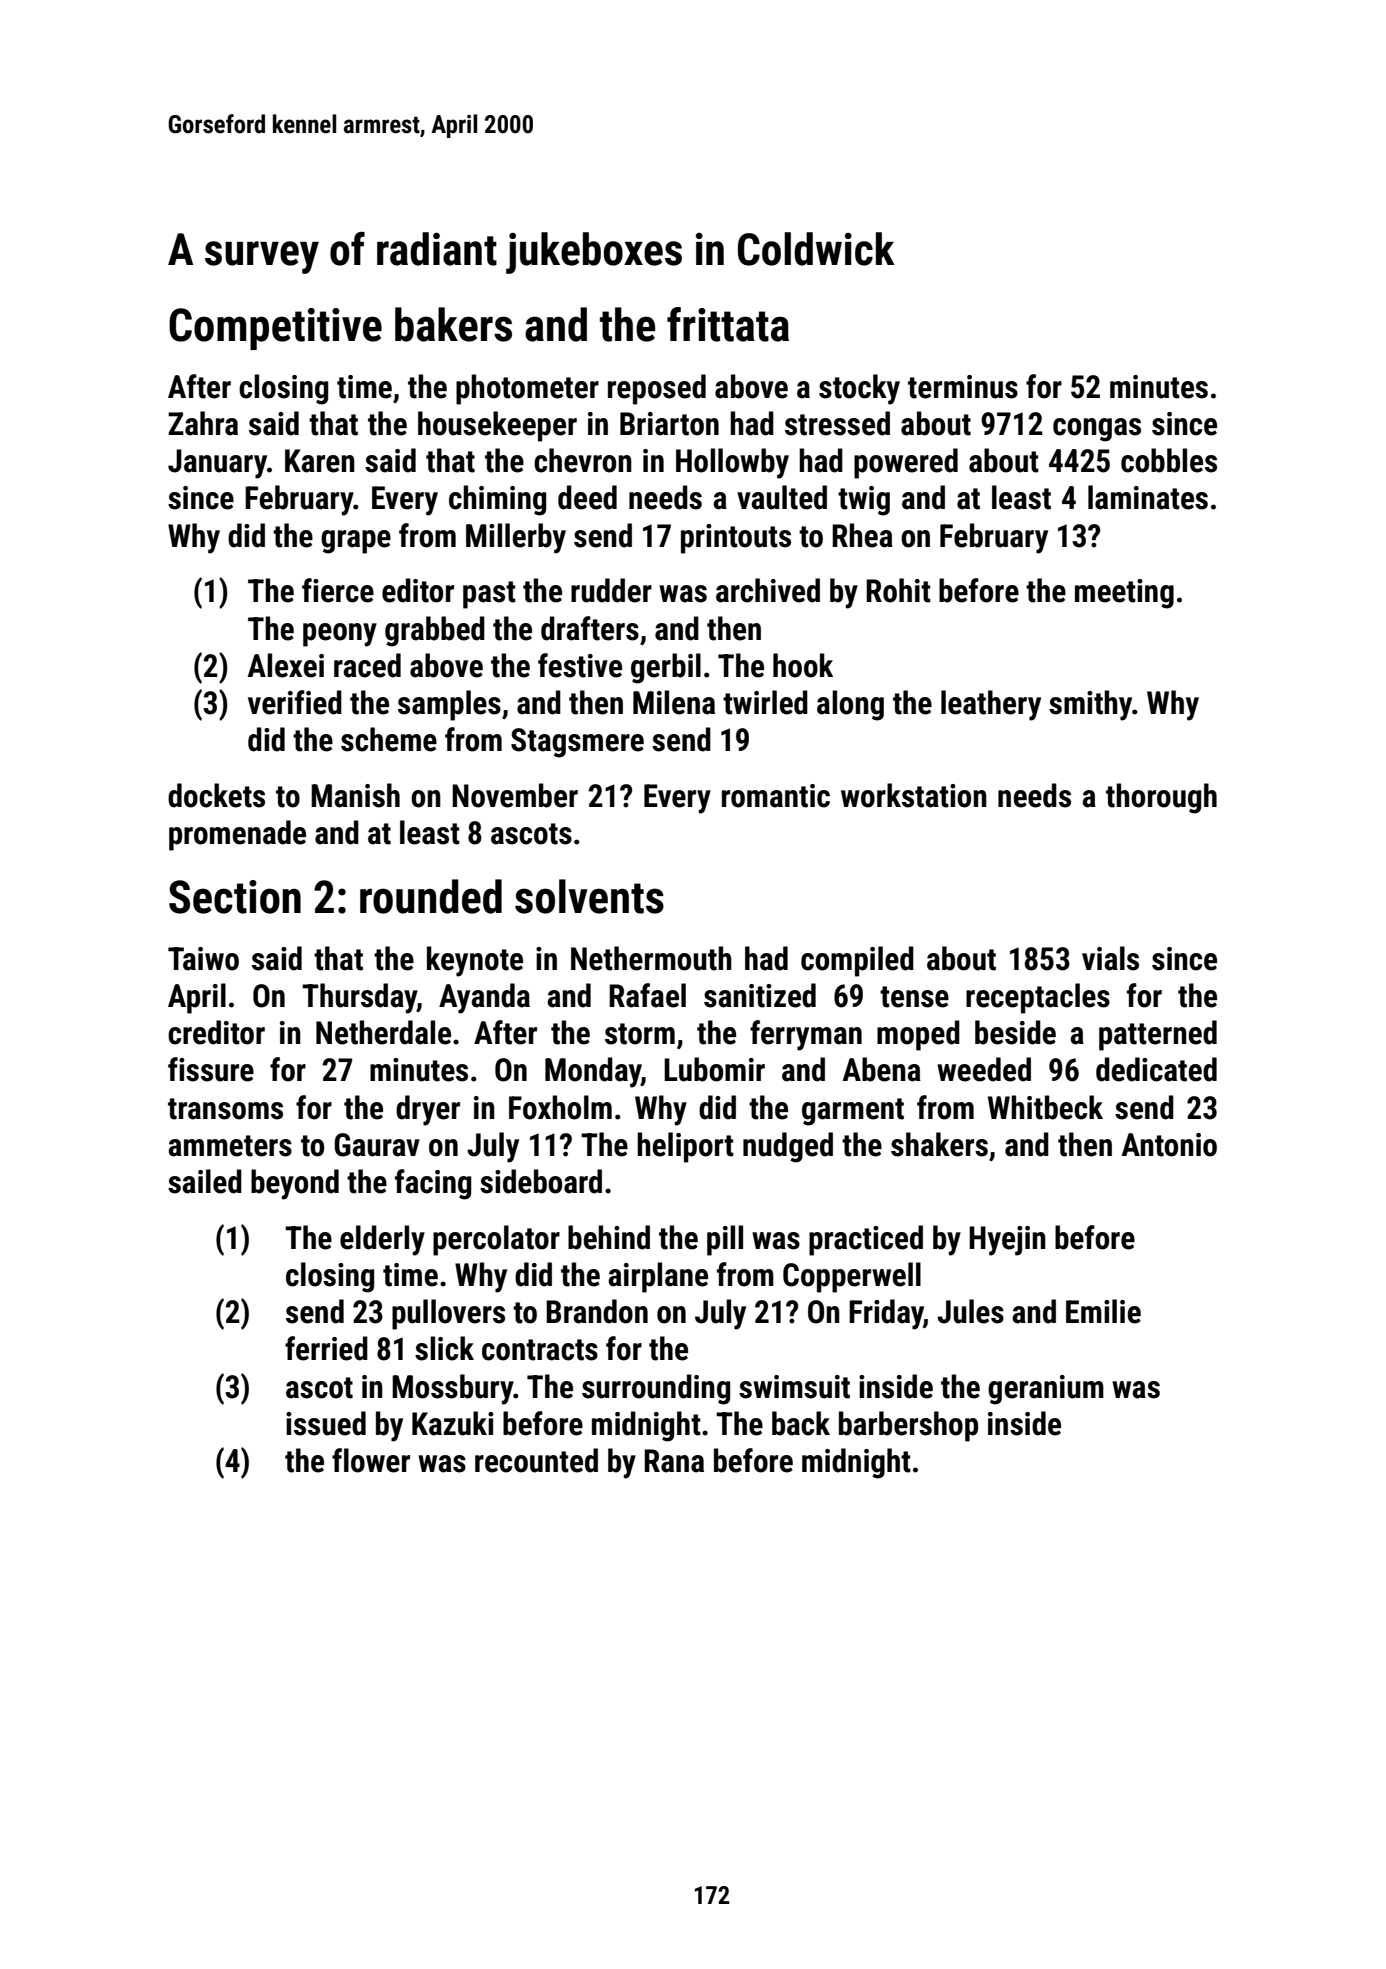  What do you see at coordinates (611, 590) in the screenshot?
I see `rudder` at bounding box center [611, 590].
